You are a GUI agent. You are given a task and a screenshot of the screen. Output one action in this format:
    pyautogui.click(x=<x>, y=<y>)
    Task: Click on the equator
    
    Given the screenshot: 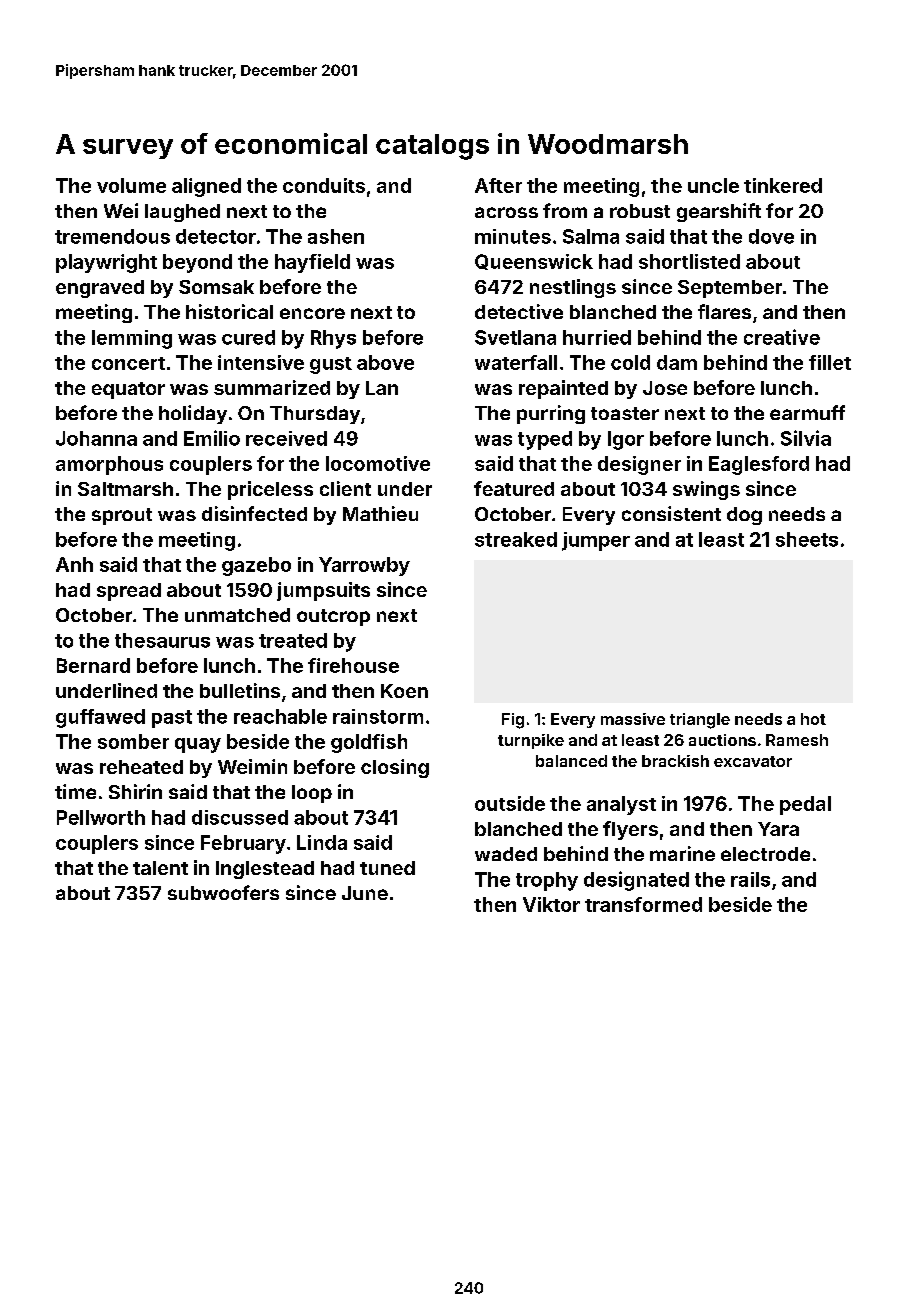 What is the action you would take?
    pyautogui.click(x=128, y=390)
